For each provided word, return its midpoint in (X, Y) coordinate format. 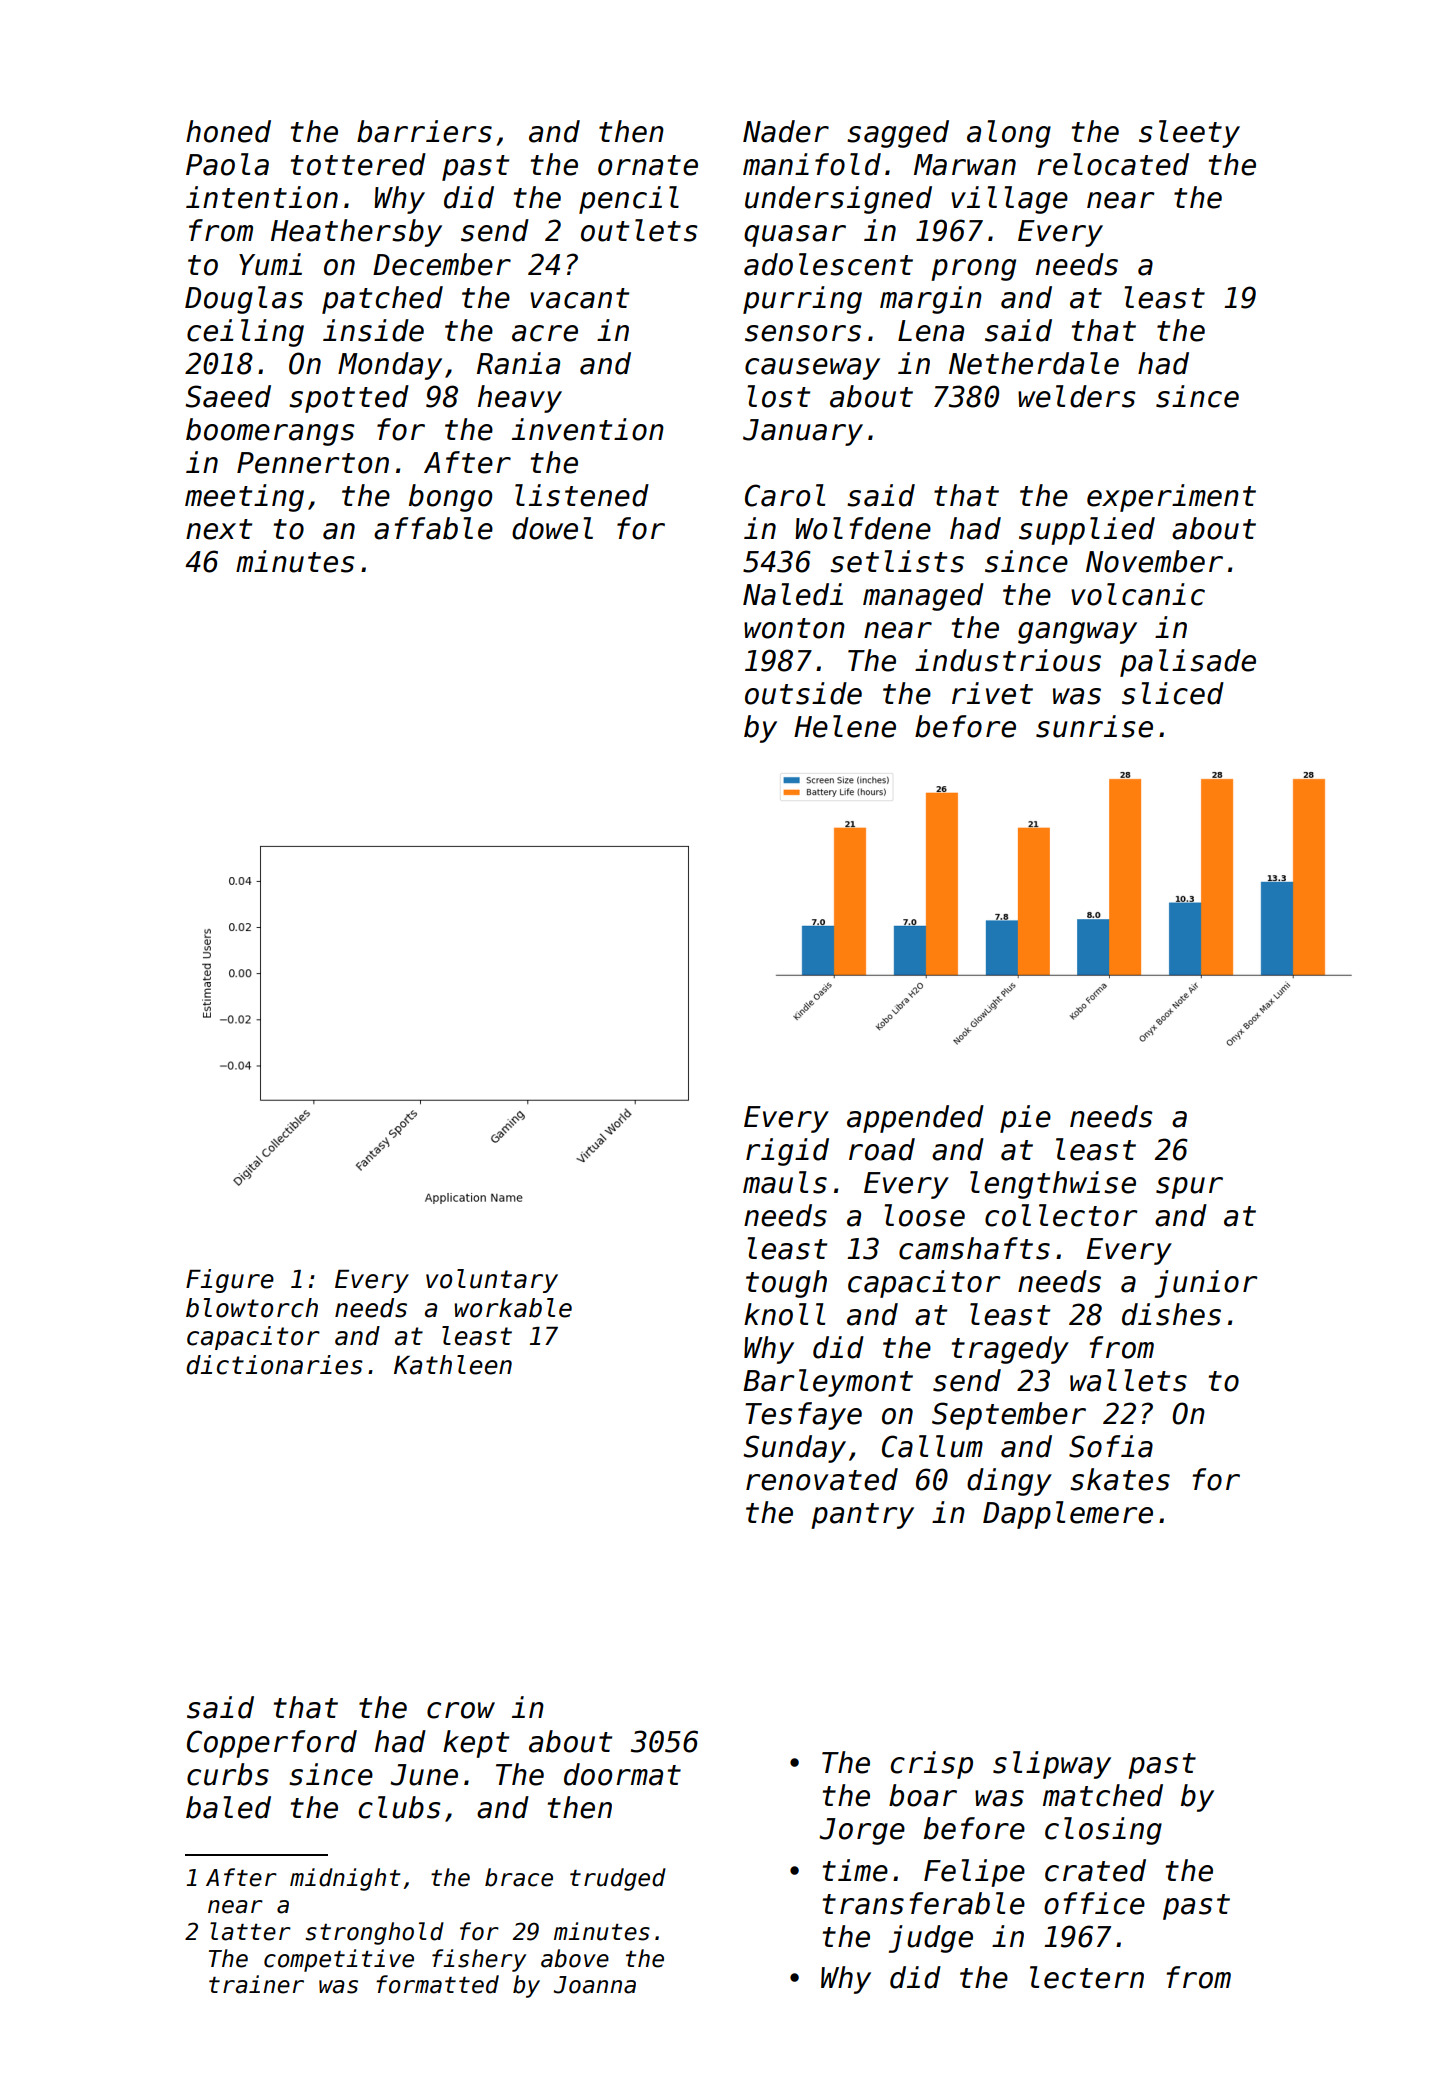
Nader (786, 131)
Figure (230, 1281)
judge (931, 1939)
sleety (1189, 134)
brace (519, 1877)
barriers (424, 131)
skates (1120, 1479)
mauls (785, 1182)
